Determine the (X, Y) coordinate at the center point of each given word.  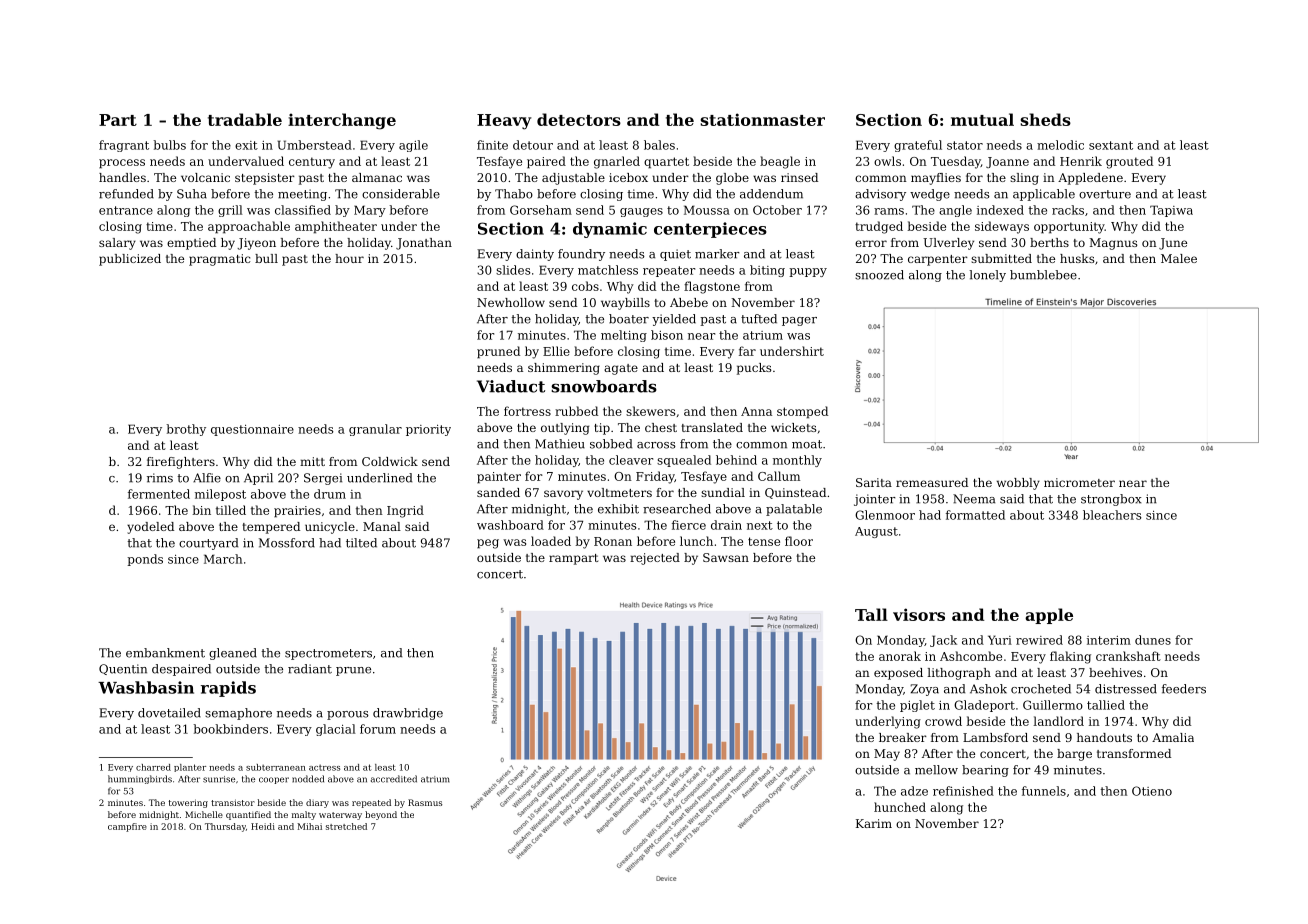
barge (1074, 755)
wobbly (1018, 484)
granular (375, 430)
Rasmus (425, 802)
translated (712, 427)
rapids (228, 689)
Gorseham (541, 210)
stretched (346, 826)
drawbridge (408, 714)
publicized (130, 260)
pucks (754, 369)
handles (122, 177)
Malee (1179, 258)
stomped (802, 412)
